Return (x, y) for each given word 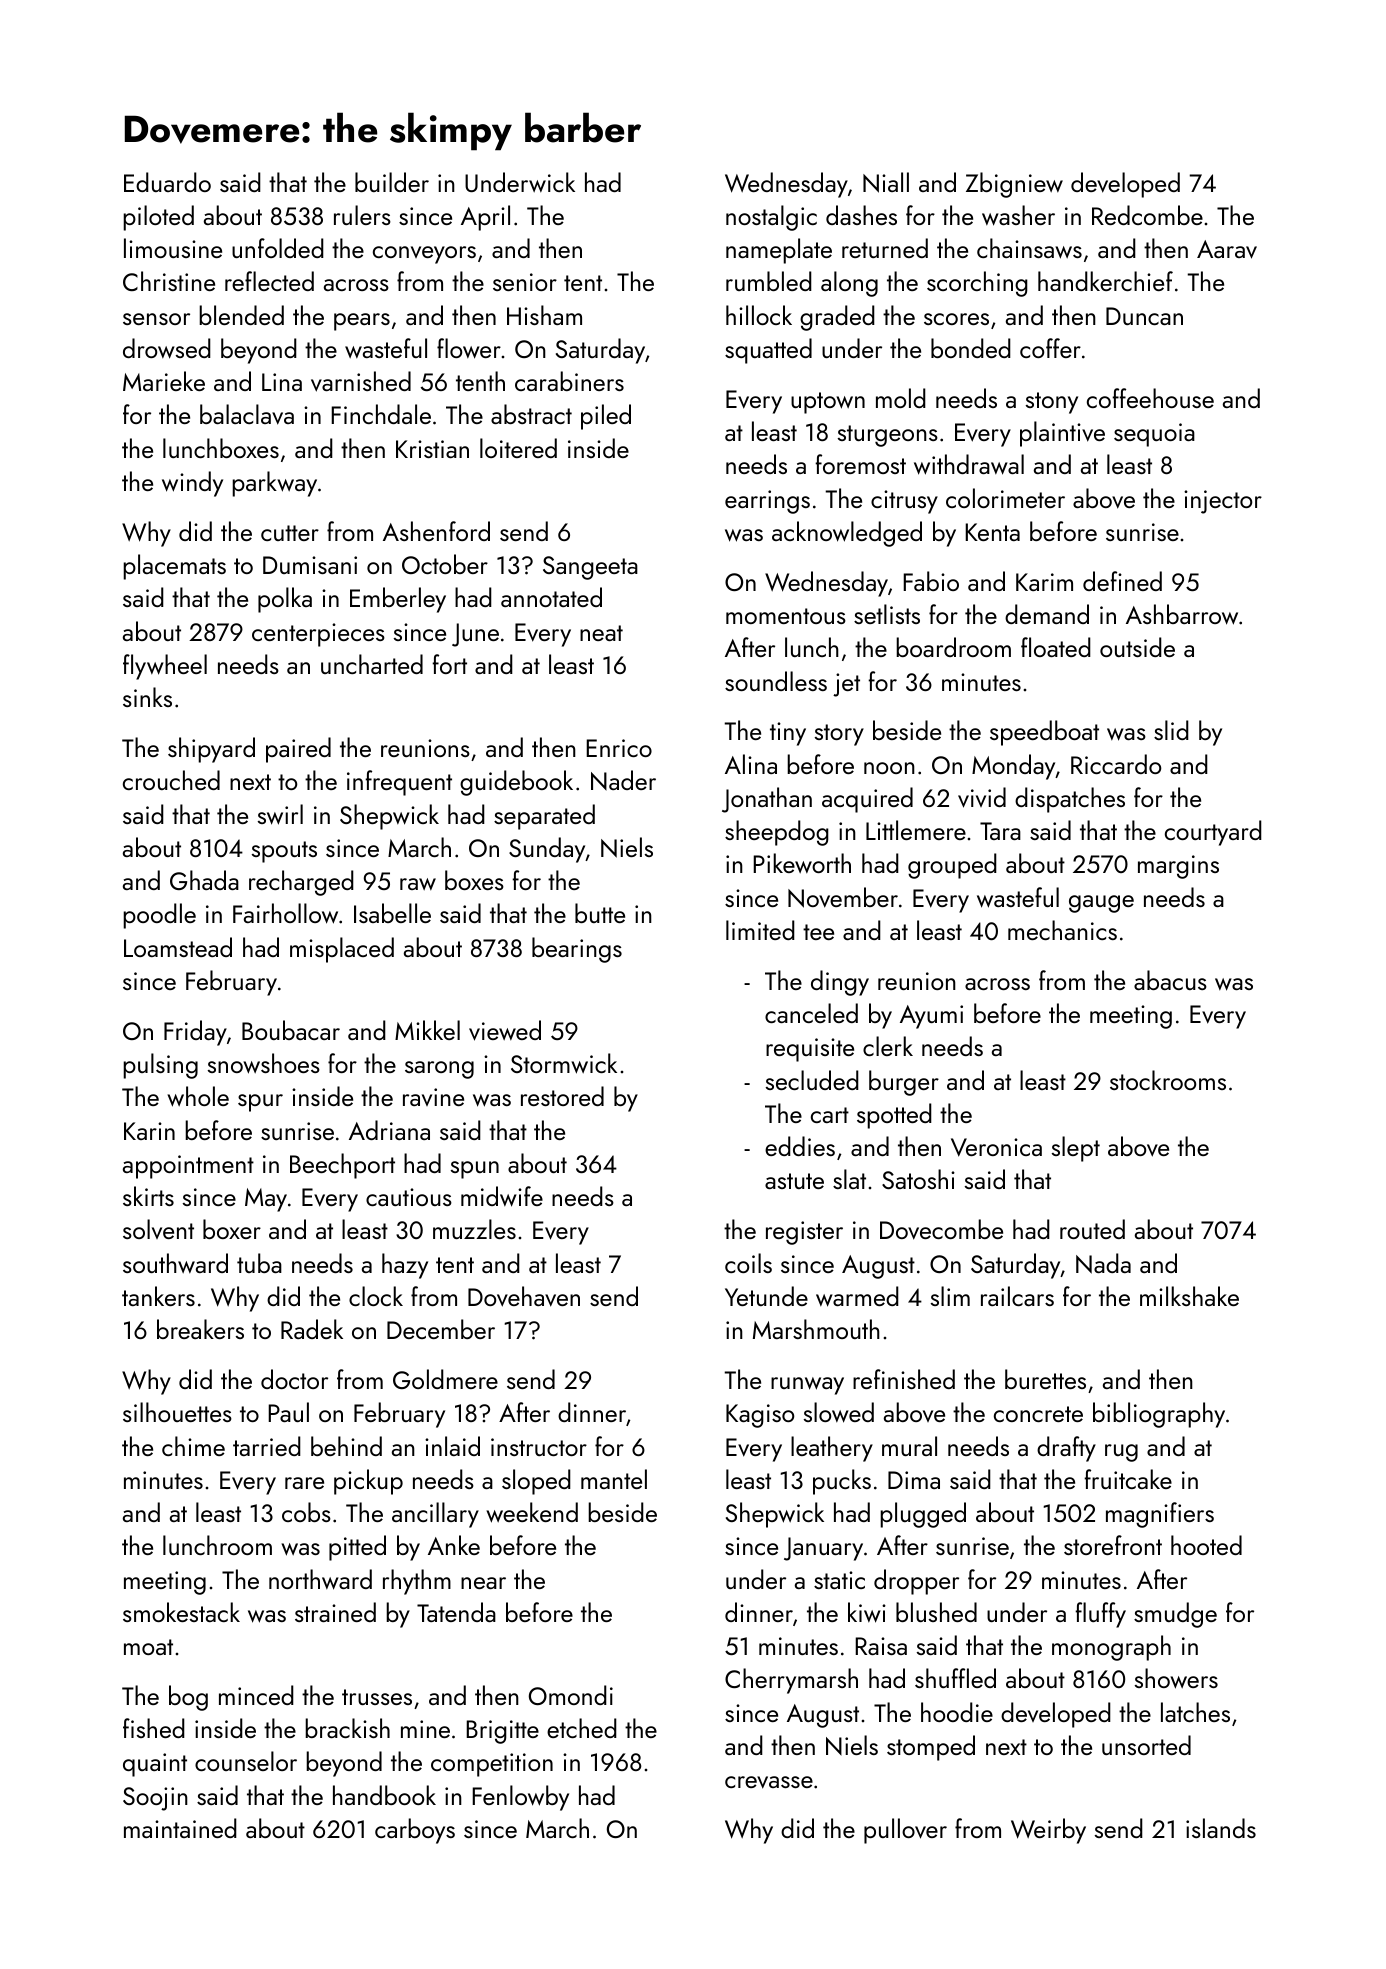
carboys (415, 1831)
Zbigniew (1014, 185)
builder (392, 182)
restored (562, 1096)
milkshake (1189, 1296)
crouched (171, 780)
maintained (180, 1828)
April (485, 218)
